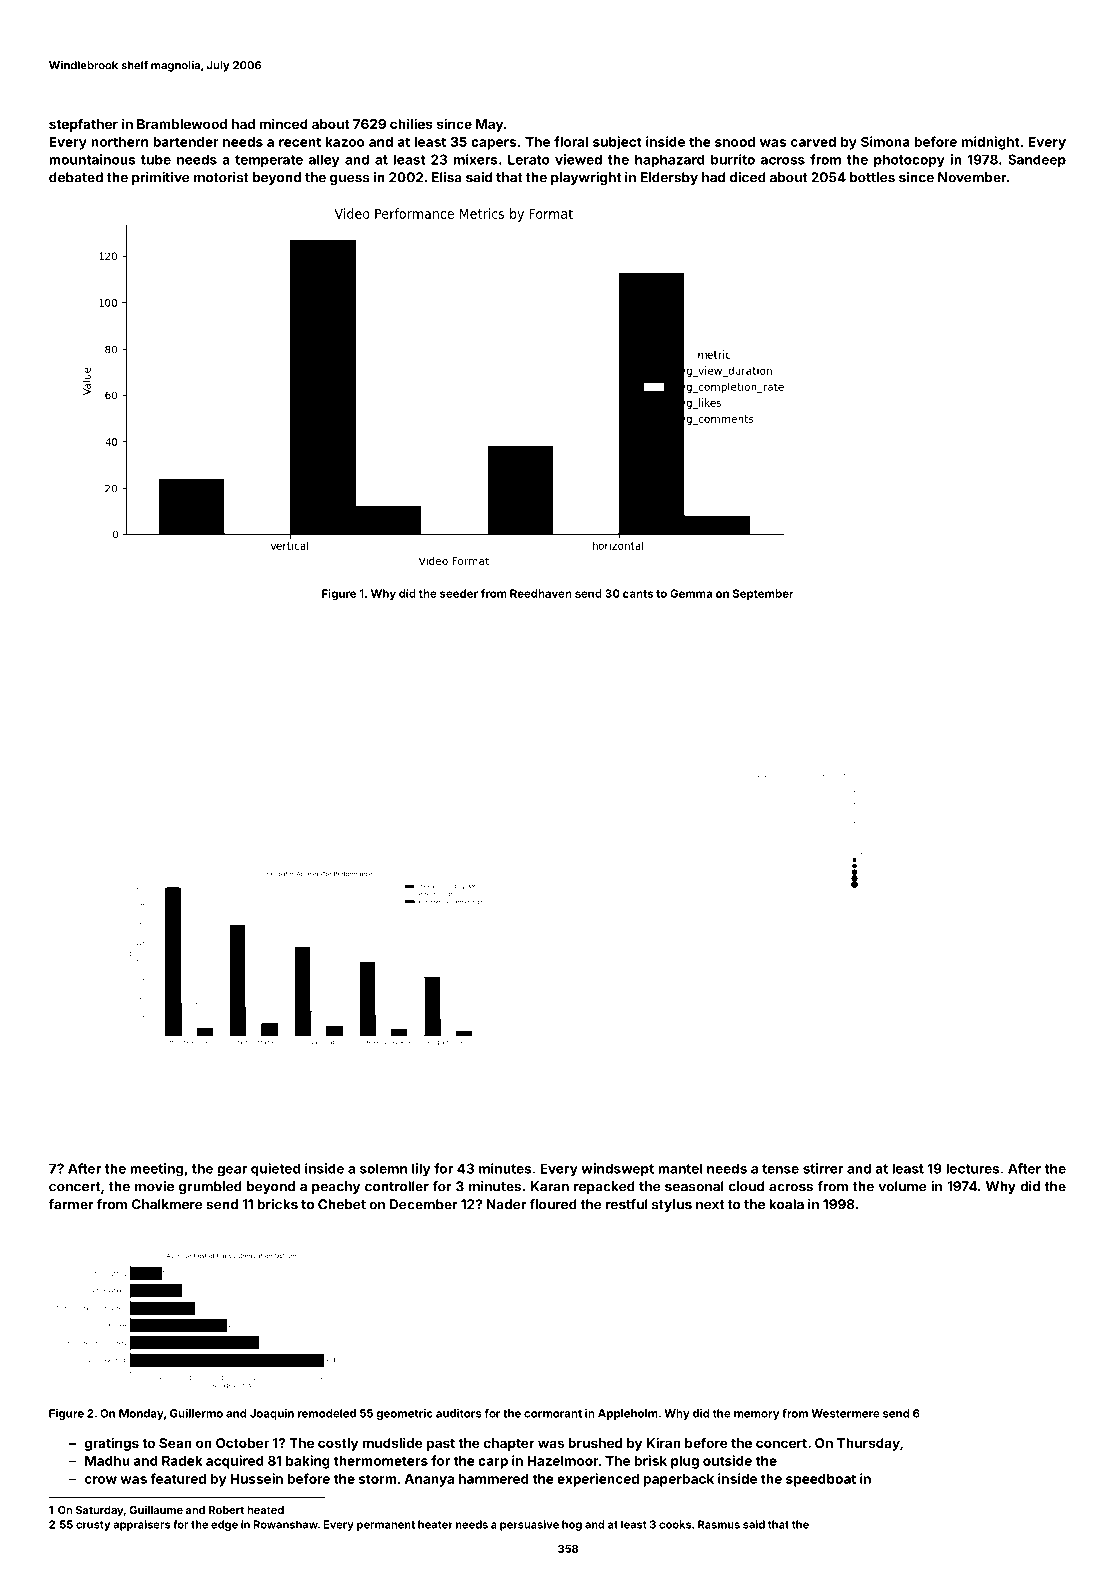  Describe the element at coordinates (411, 123) in the document. I see `chilies` at that location.
